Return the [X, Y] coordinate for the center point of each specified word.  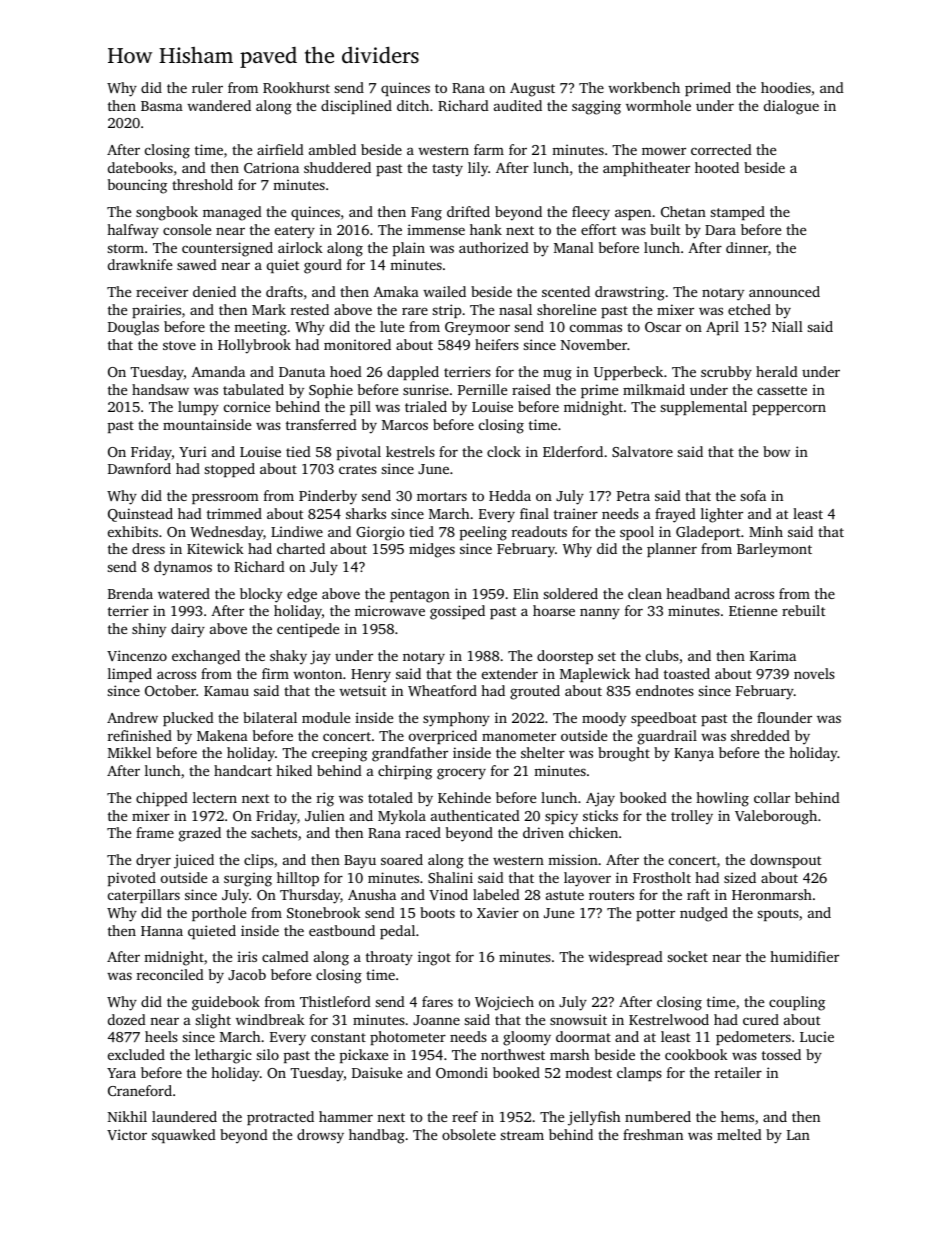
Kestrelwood [669, 1019]
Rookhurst [296, 87]
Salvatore [642, 451]
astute [565, 895]
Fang [426, 214]
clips [259, 861]
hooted [717, 167]
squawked [184, 1136]
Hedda [510, 495]
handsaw [160, 389]
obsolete [469, 1134]
